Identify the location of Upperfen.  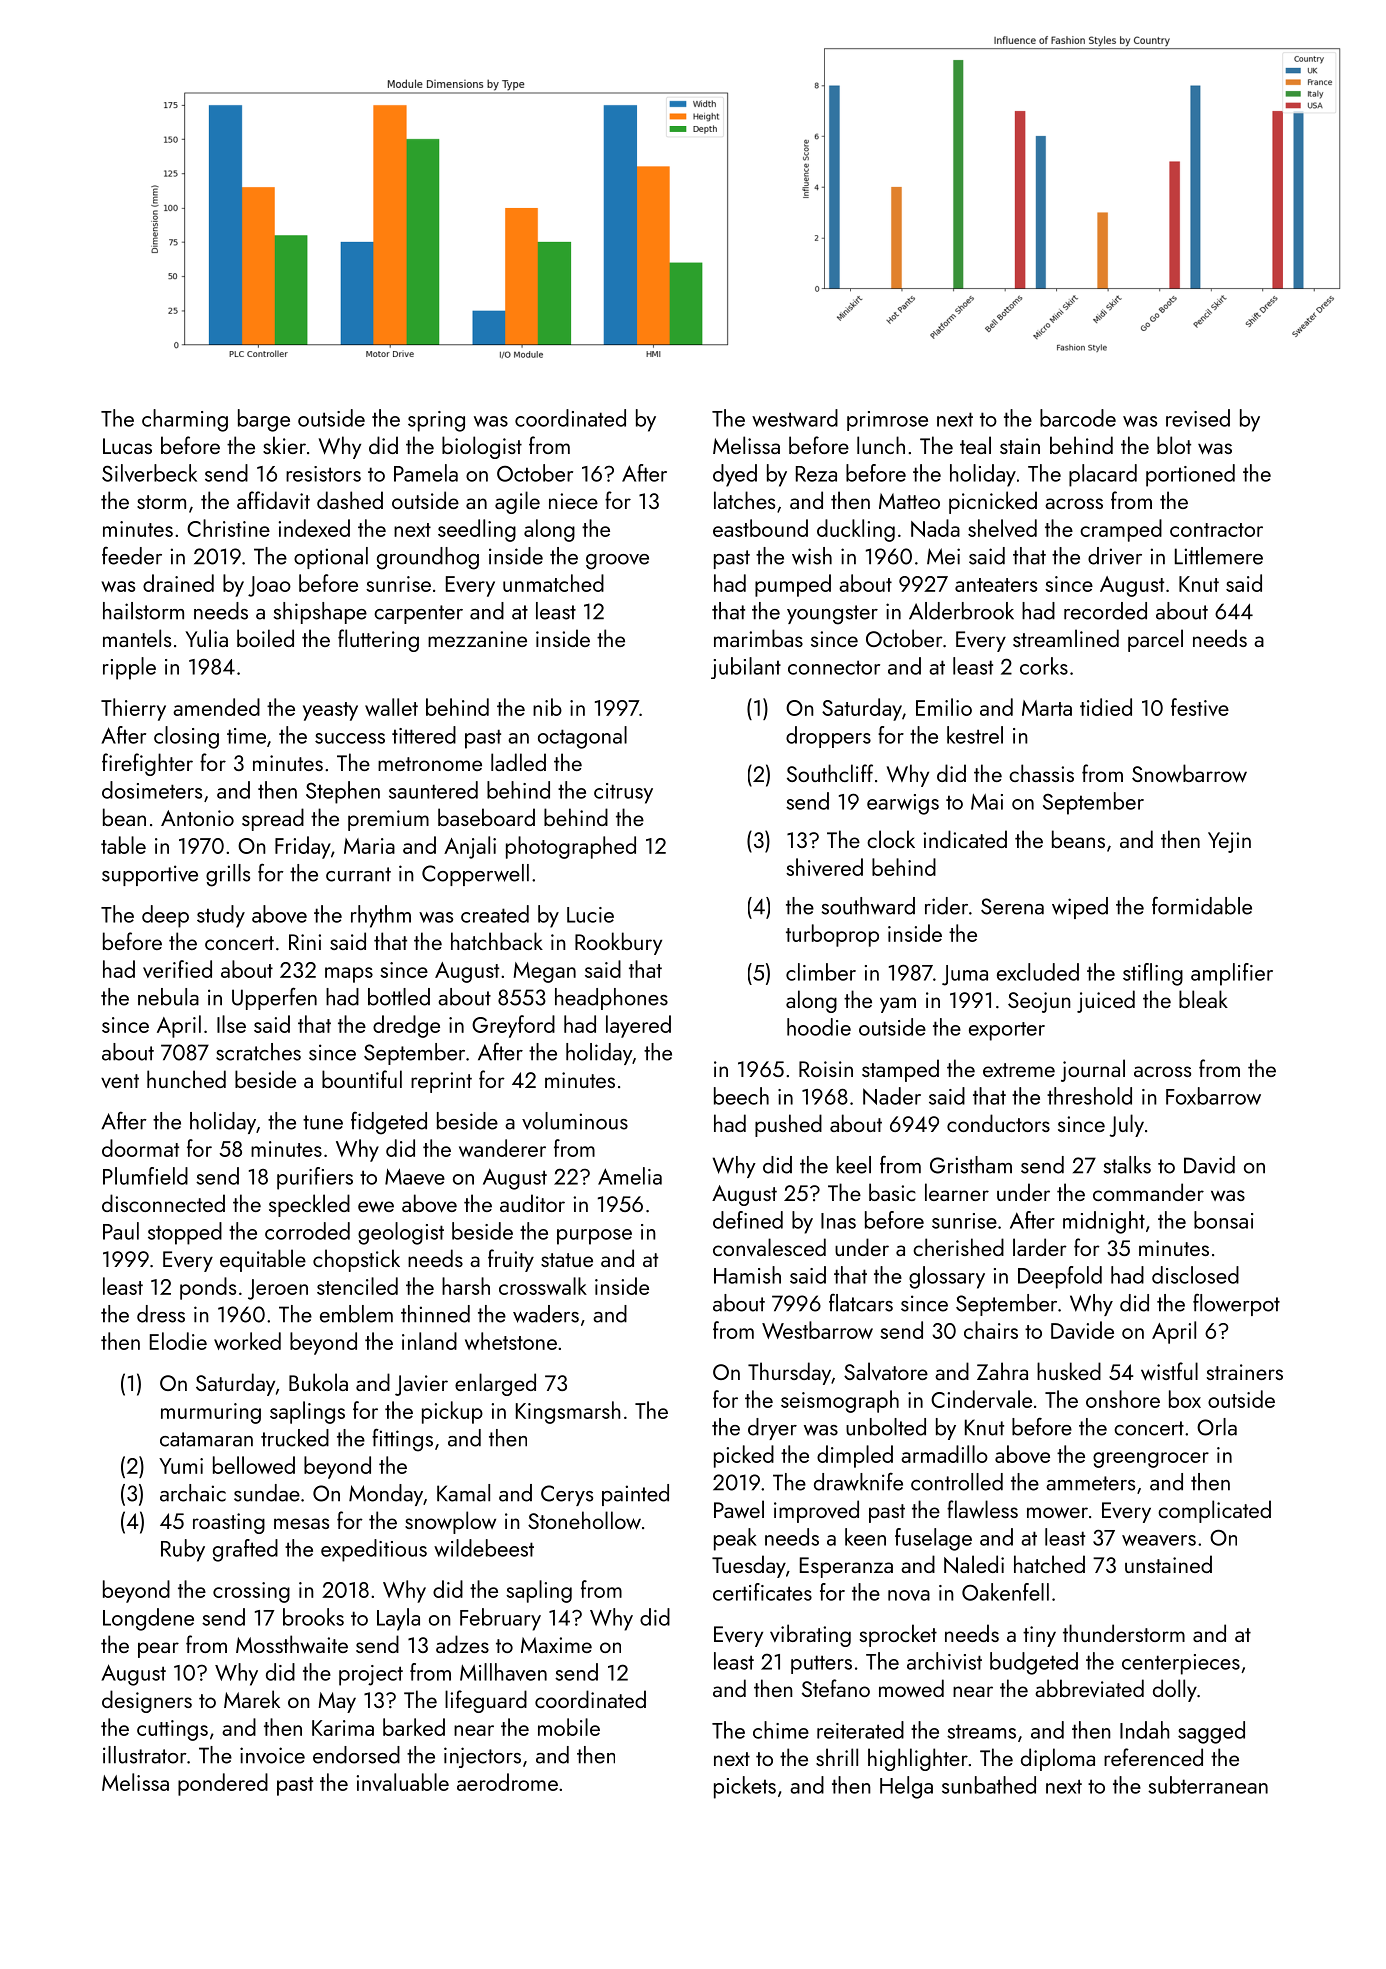
(274, 998).
